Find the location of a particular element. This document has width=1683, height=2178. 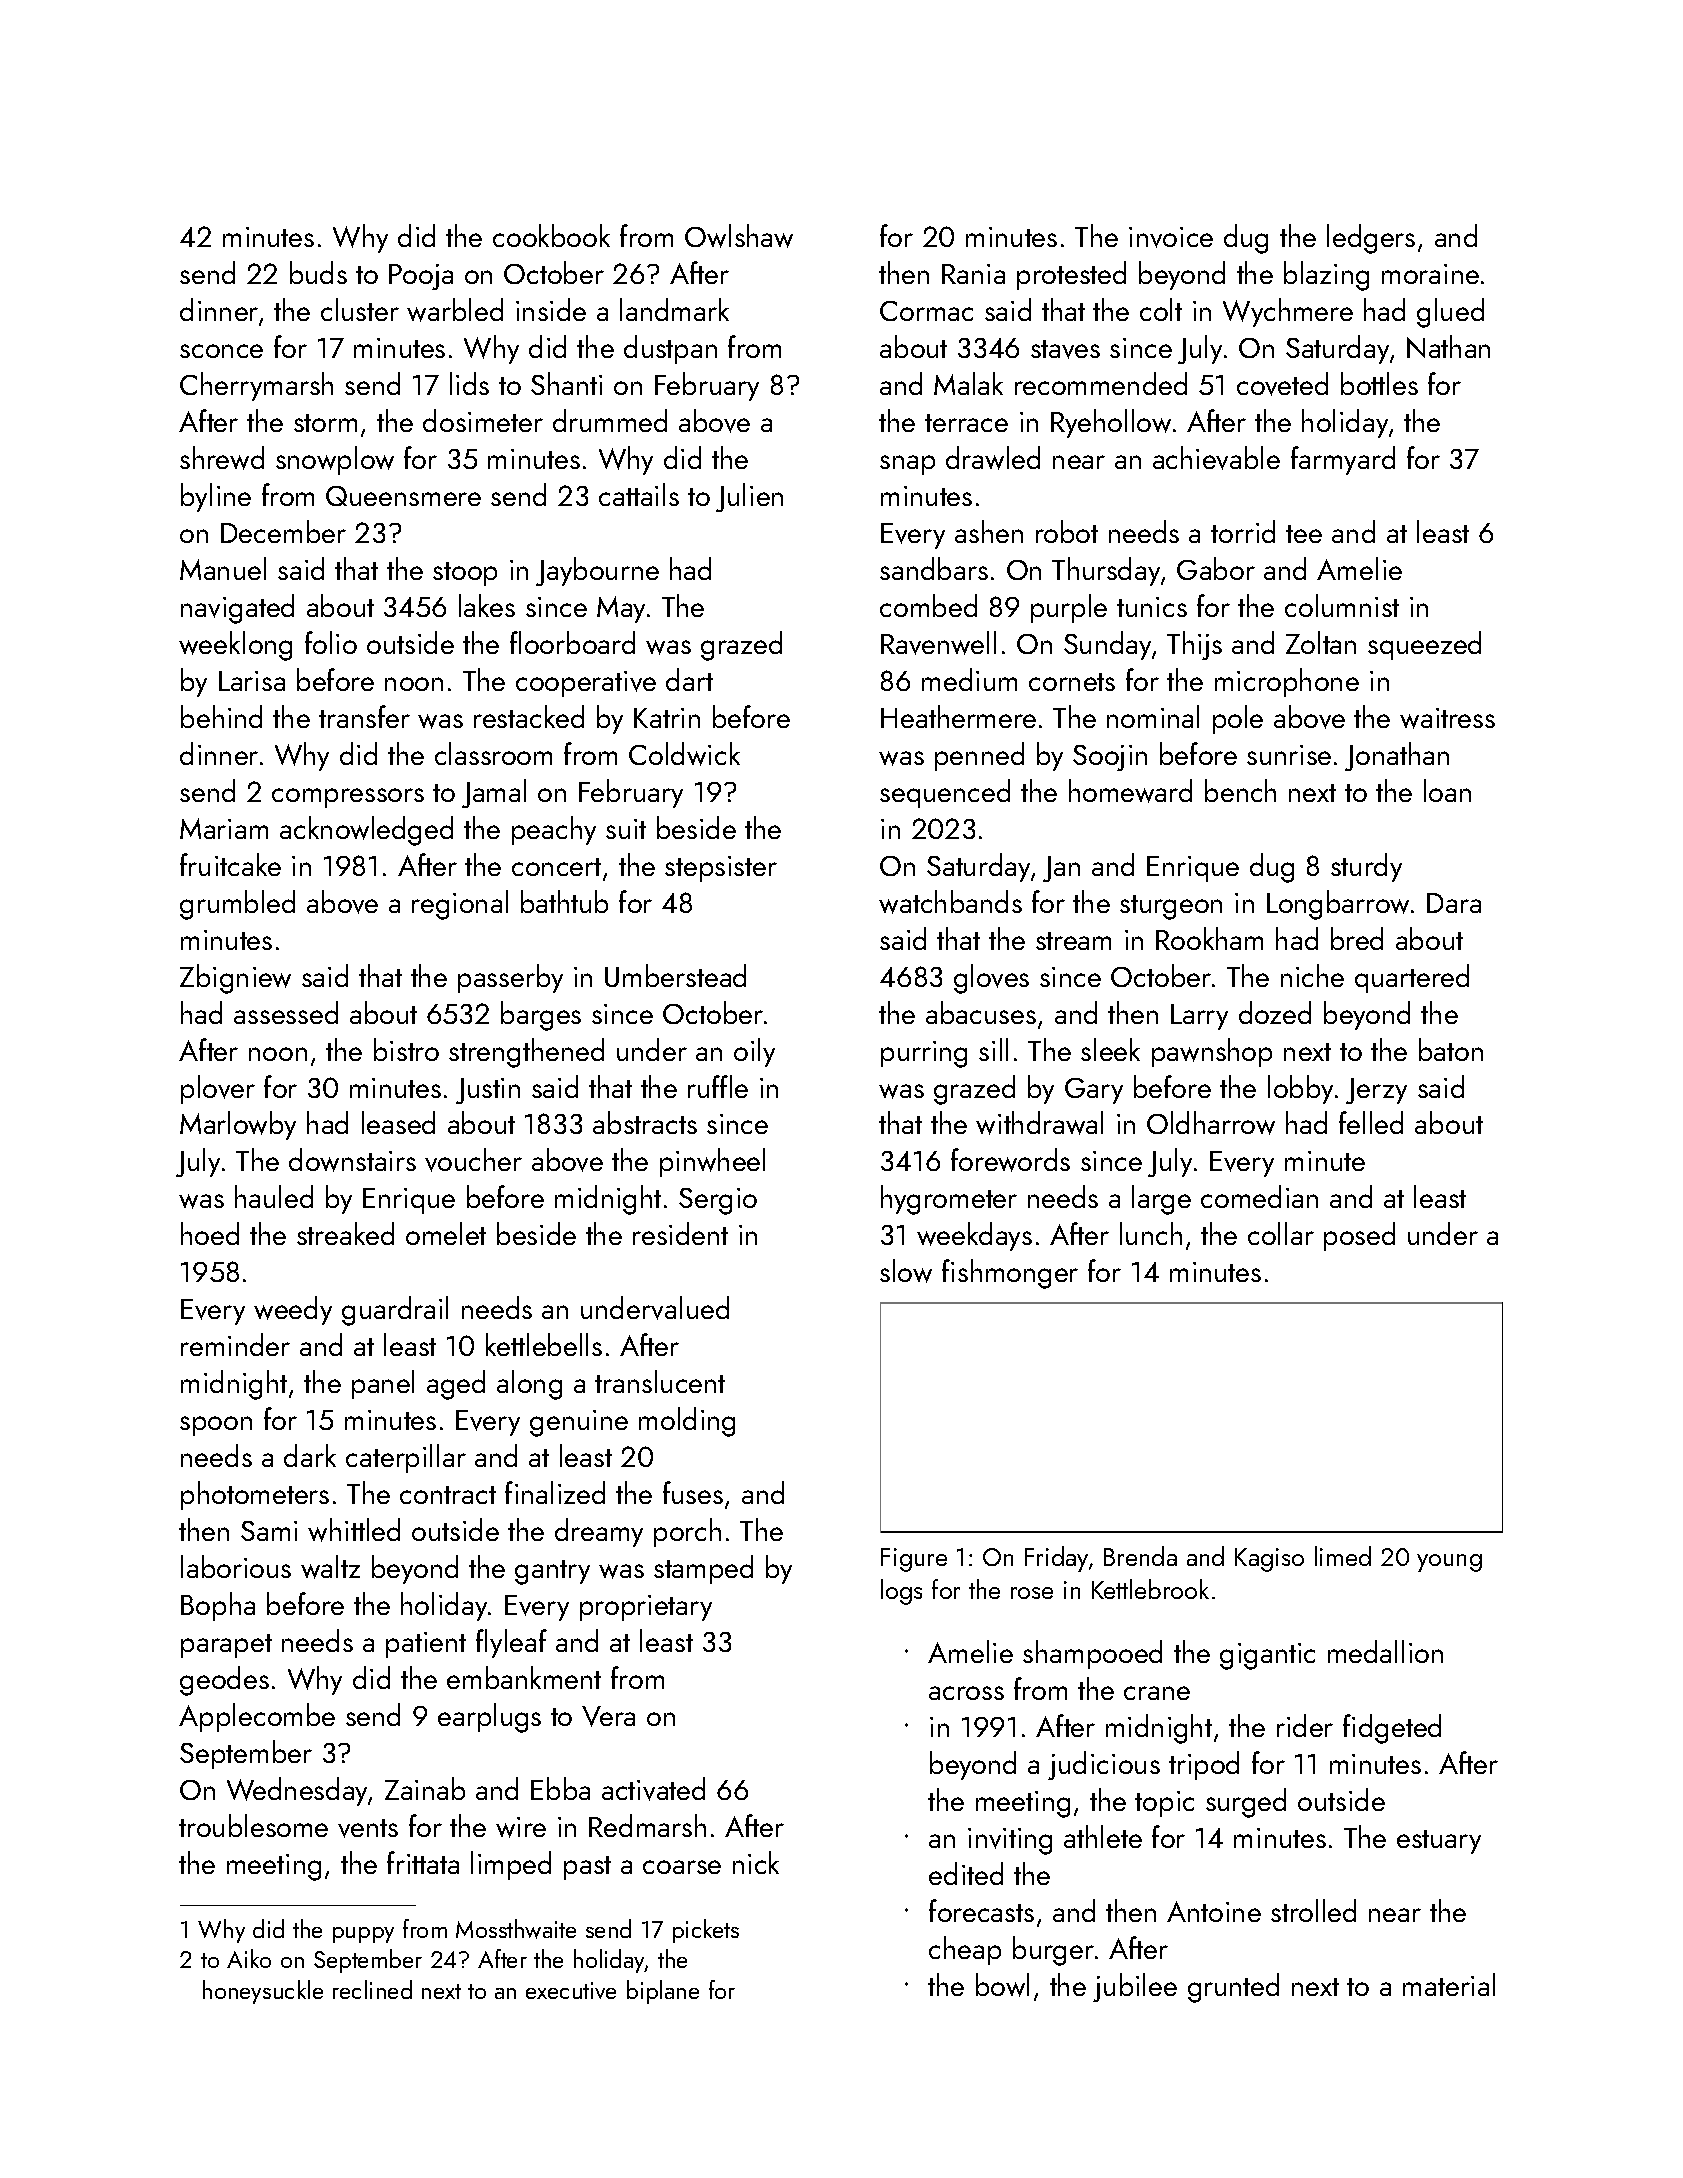

homeward is located at coordinates (1130, 791).
